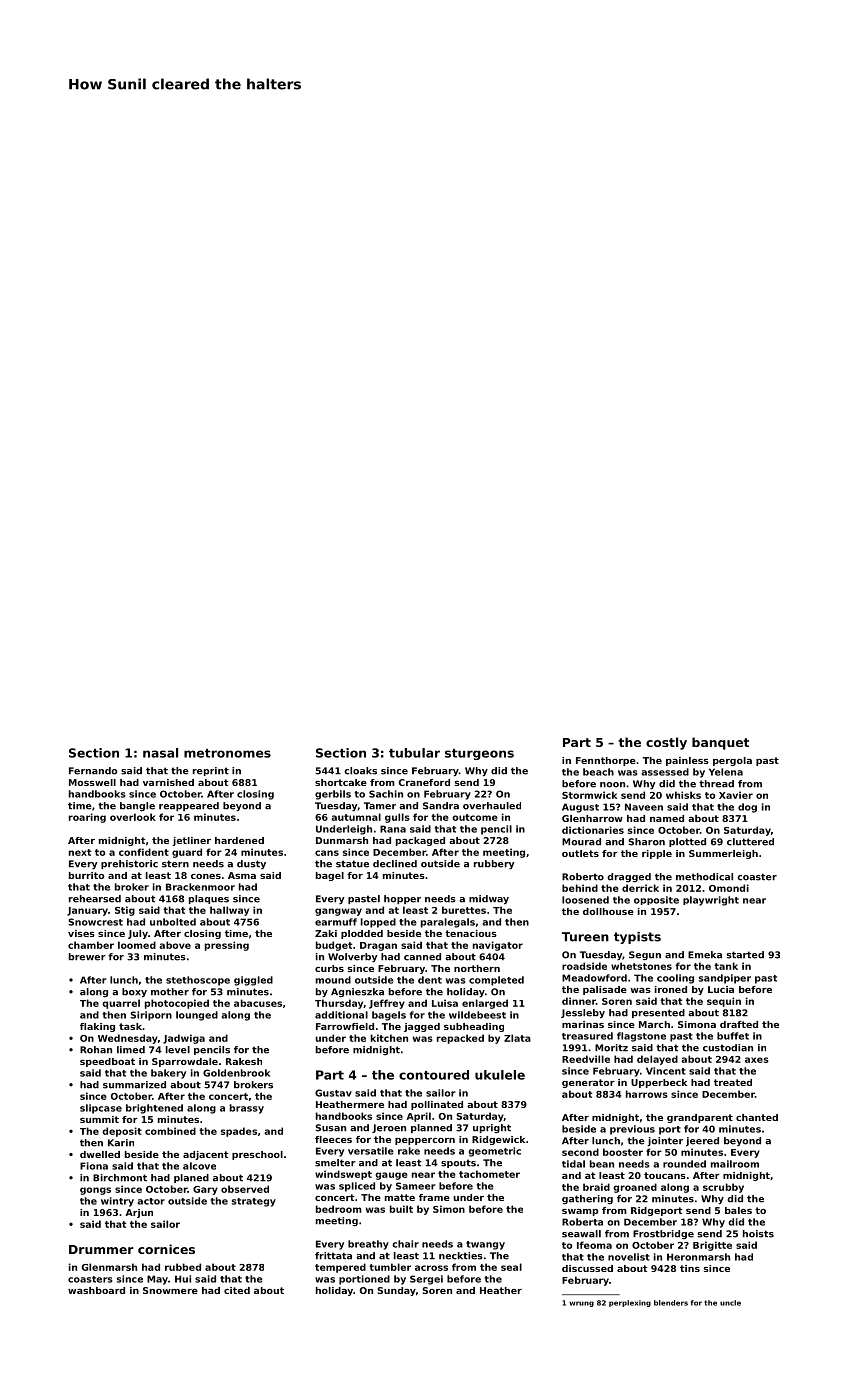  What do you see at coordinates (414, 753) in the document?
I see `tubular` at bounding box center [414, 753].
